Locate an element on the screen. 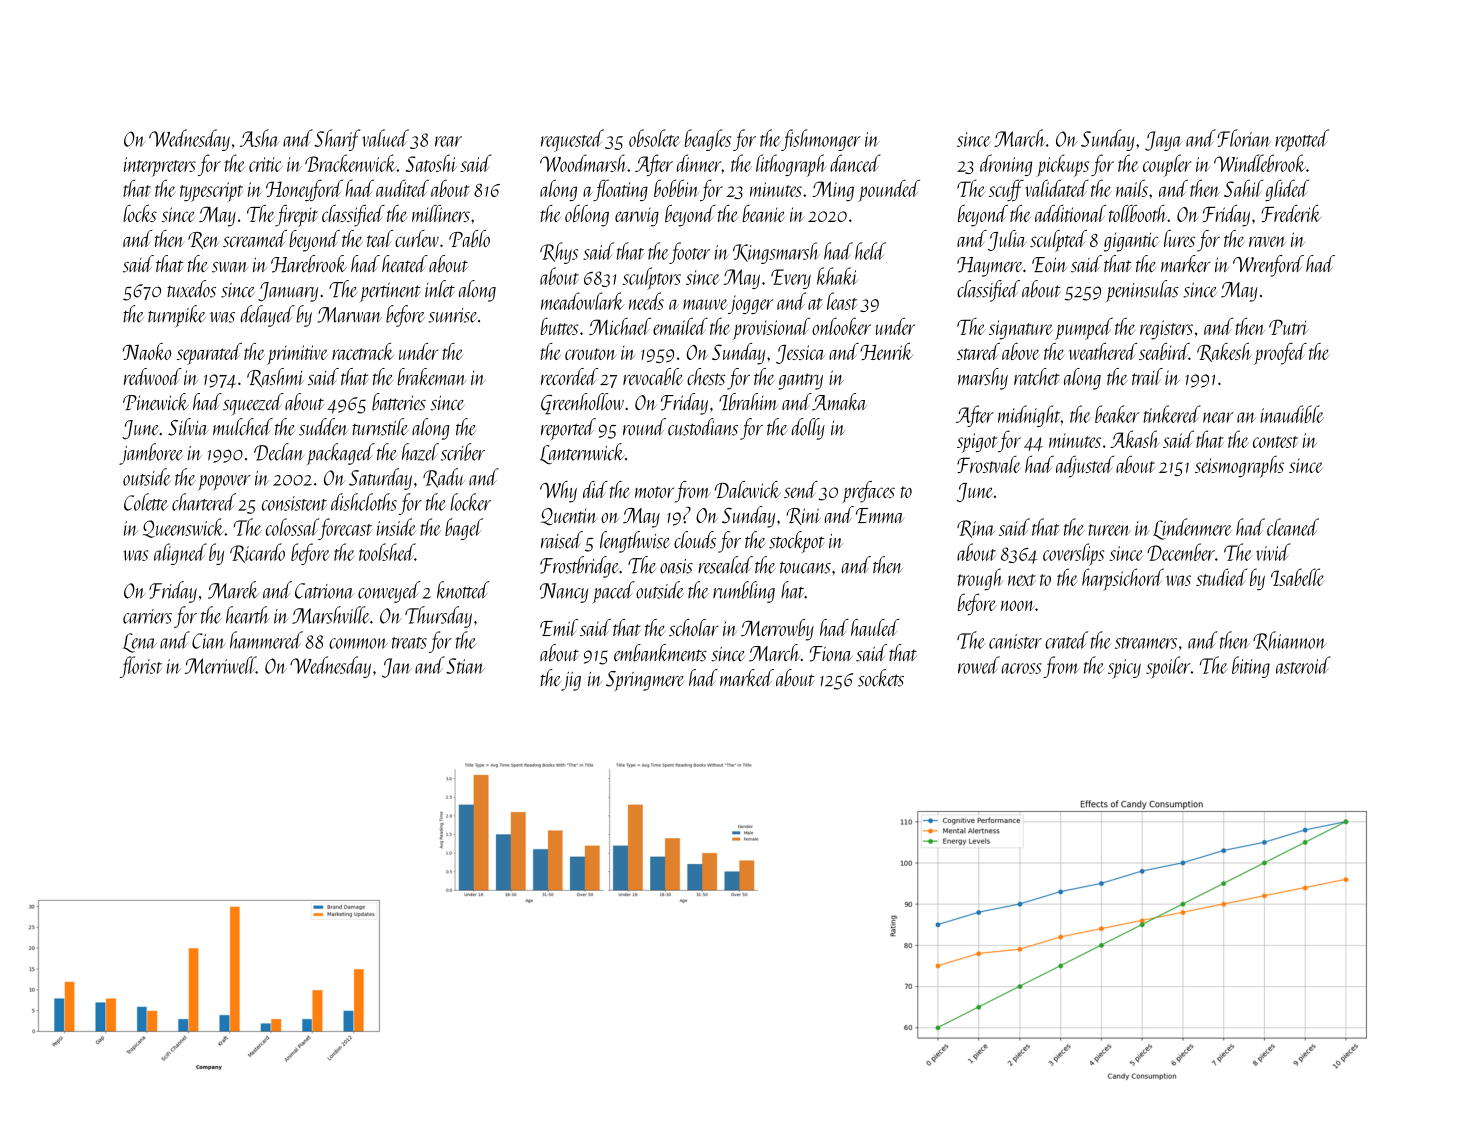 The width and height of the screenshot is (1458, 1126). jamboree is located at coordinates (151, 454).
